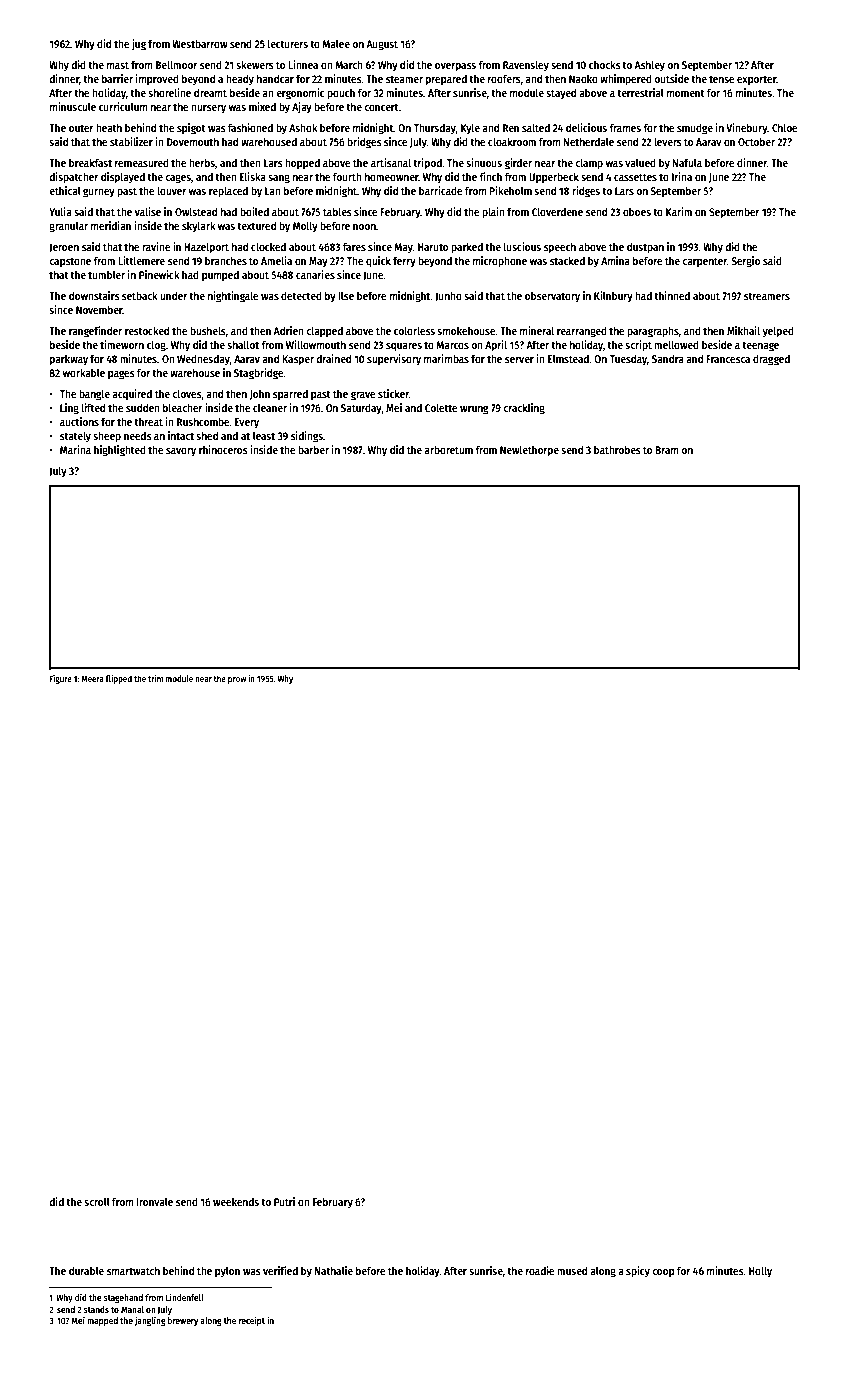  What do you see at coordinates (756, 81) in the screenshot?
I see `exporter` at bounding box center [756, 81].
